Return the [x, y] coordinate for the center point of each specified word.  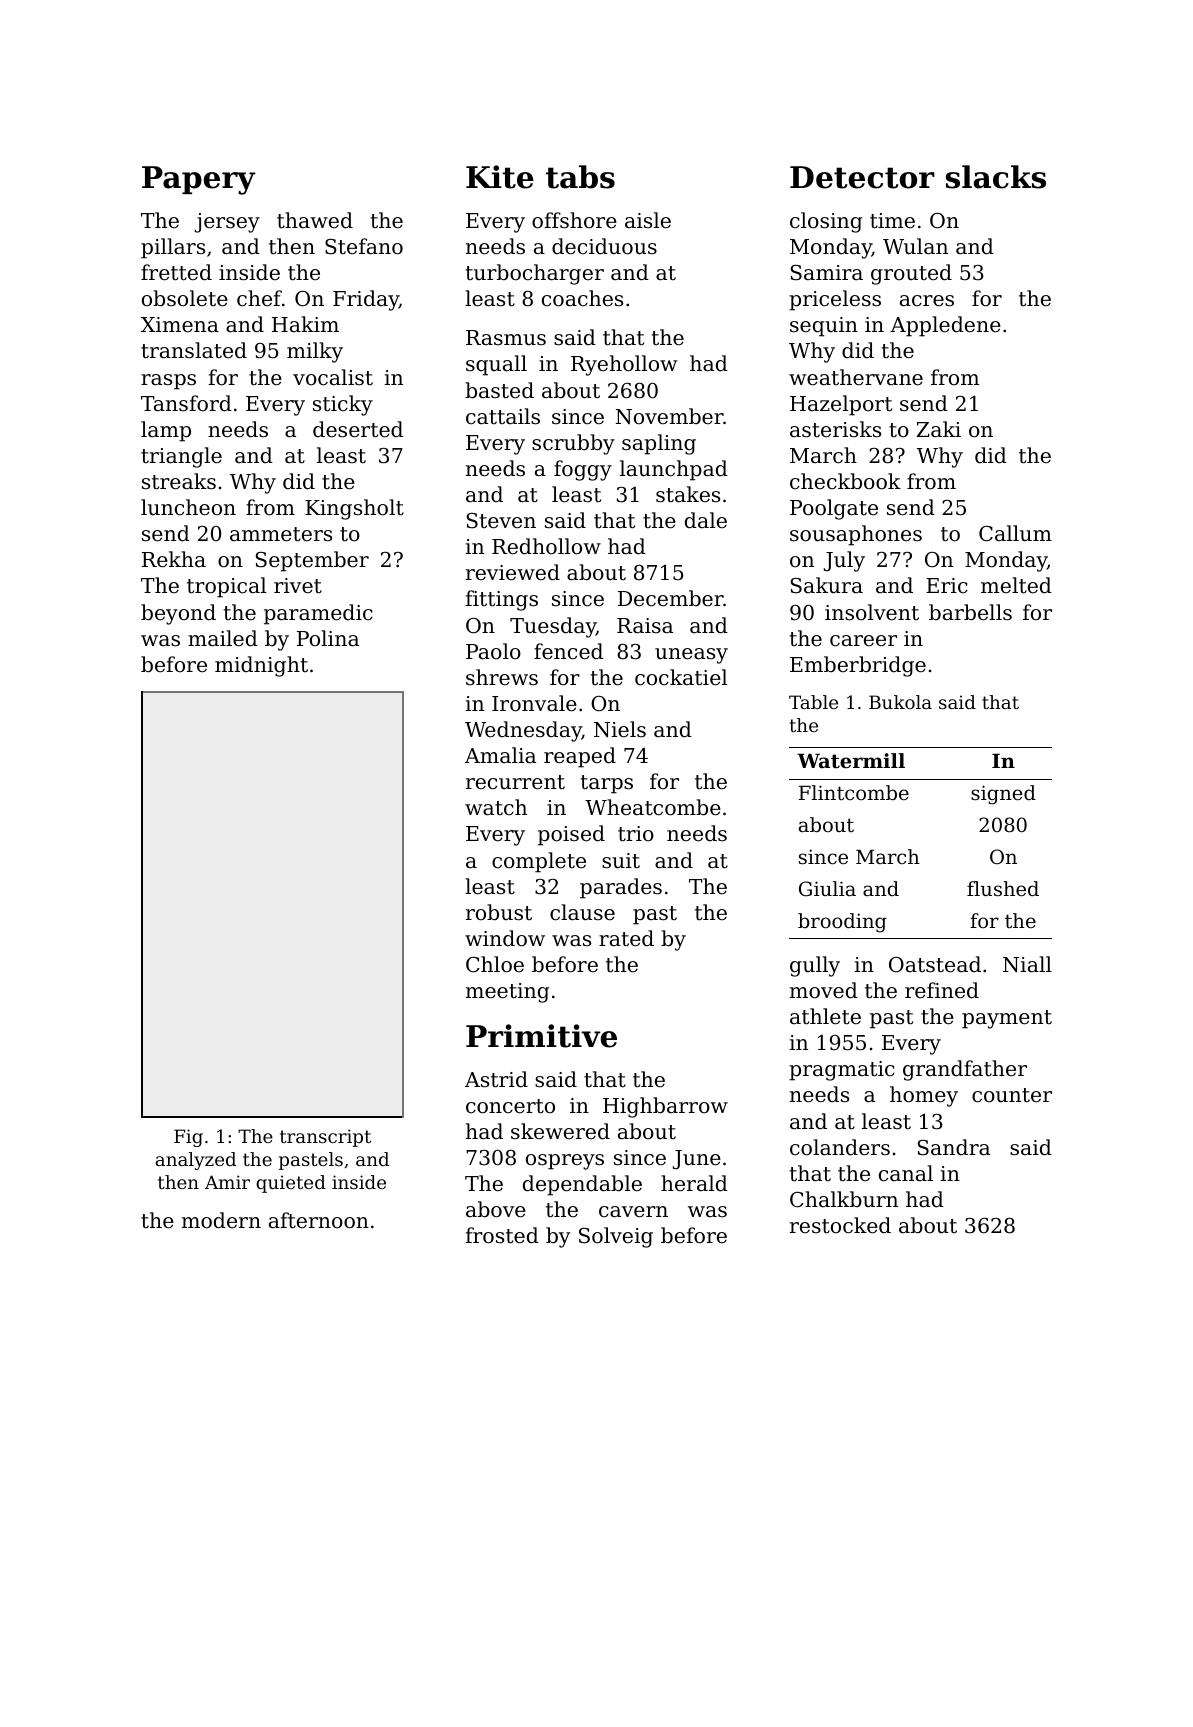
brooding [842, 923]
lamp [166, 431]
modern [221, 1220]
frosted [502, 1235]
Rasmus [506, 338]
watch [496, 807]
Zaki [938, 429]
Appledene [945, 326]
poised [571, 835]
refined [942, 990]
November [670, 416]
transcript [325, 1138]
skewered [560, 1131]
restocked [840, 1225]
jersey [227, 223]
